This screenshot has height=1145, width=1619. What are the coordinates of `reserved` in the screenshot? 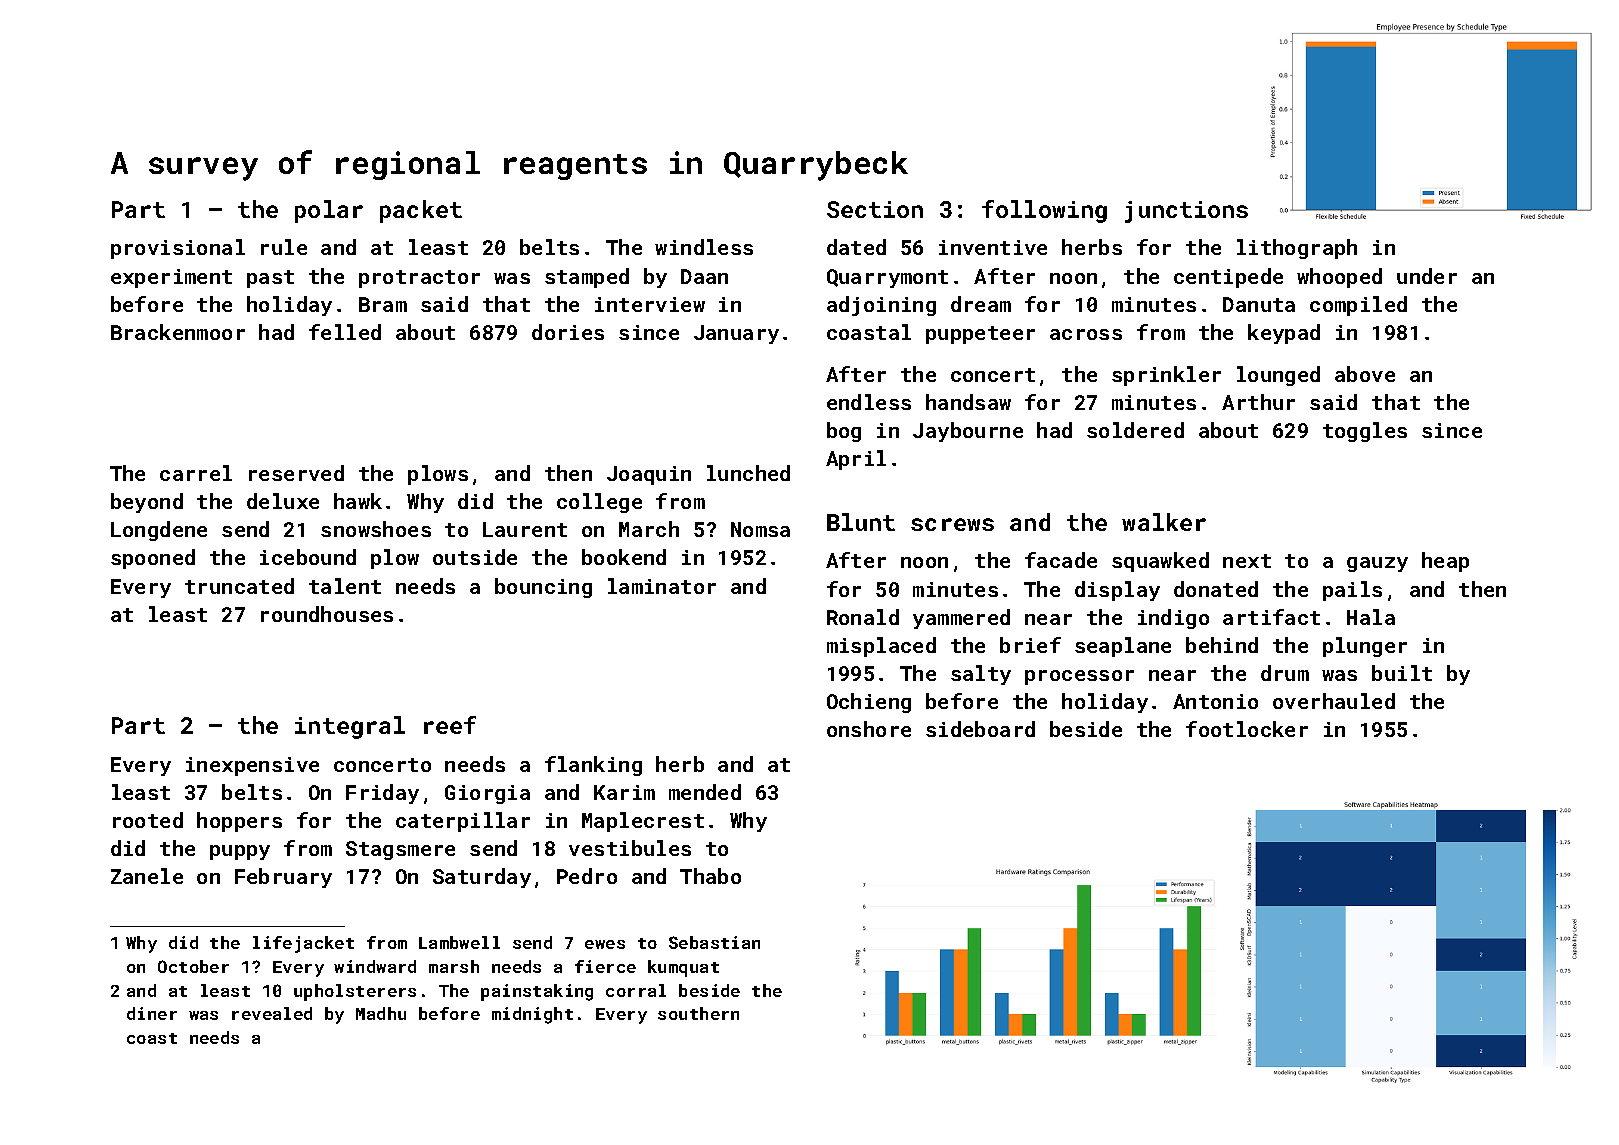 It's located at (296, 473).
